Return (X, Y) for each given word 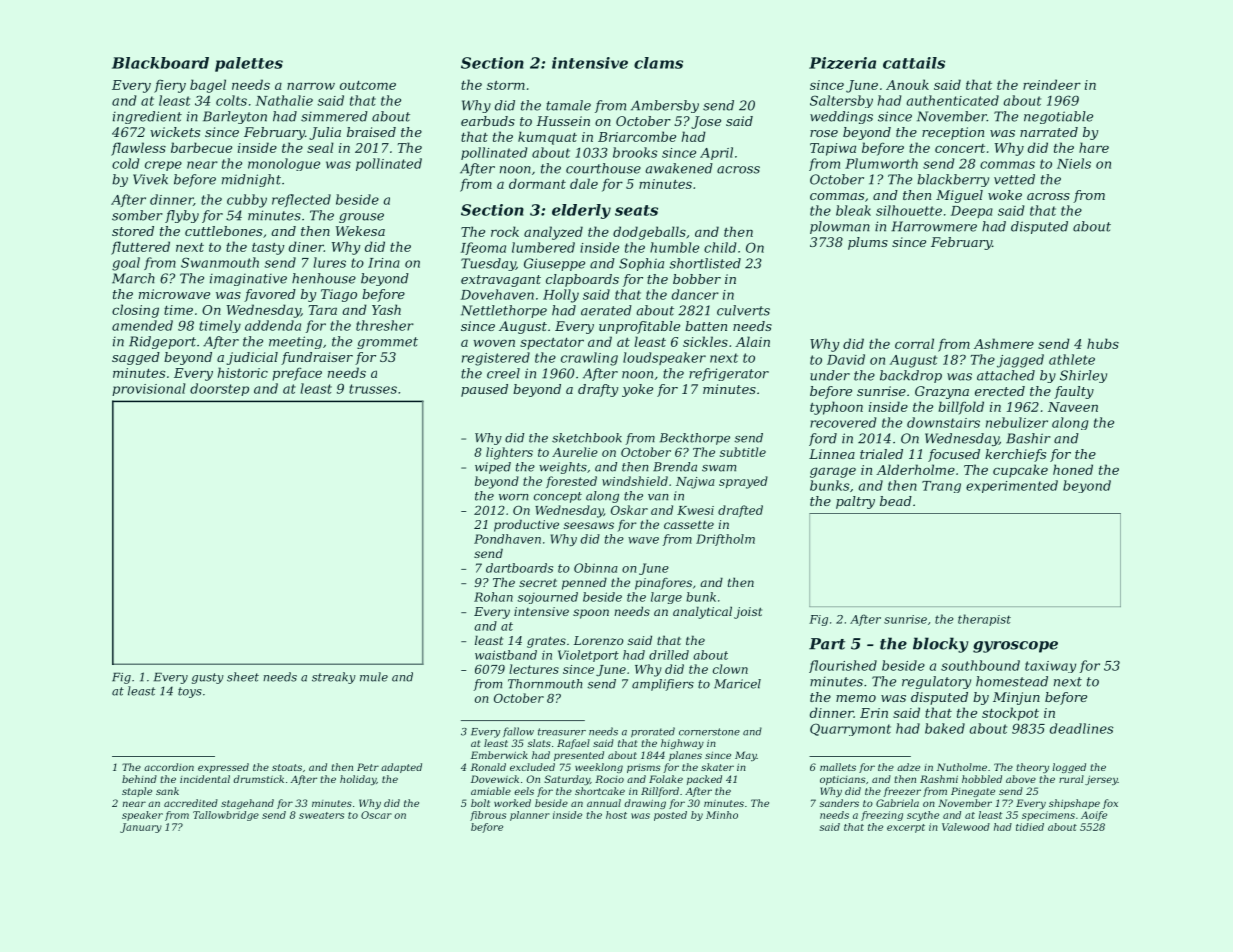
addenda (273, 325)
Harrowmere (934, 226)
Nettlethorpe (504, 311)
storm (506, 85)
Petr (368, 767)
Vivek (150, 179)
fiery (170, 86)
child (720, 247)
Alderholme (915, 469)
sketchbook (587, 438)
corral (914, 343)
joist (748, 613)
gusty (208, 678)
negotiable (1058, 117)
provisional (148, 389)
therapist (984, 620)
